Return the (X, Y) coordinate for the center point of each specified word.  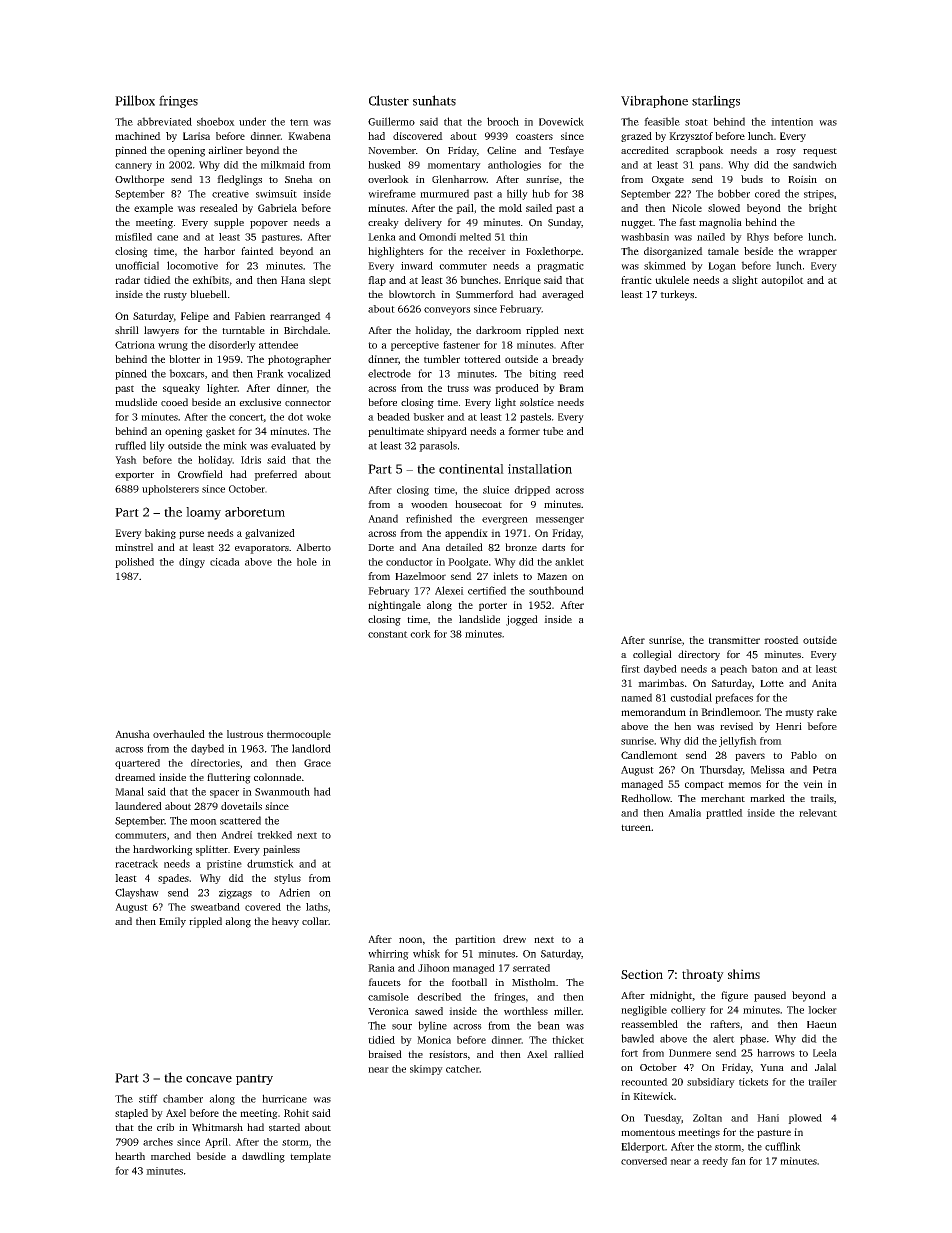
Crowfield (200, 474)
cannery (133, 167)
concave (209, 1079)
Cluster (389, 100)
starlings (716, 101)
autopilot (782, 281)
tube (553, 431)
